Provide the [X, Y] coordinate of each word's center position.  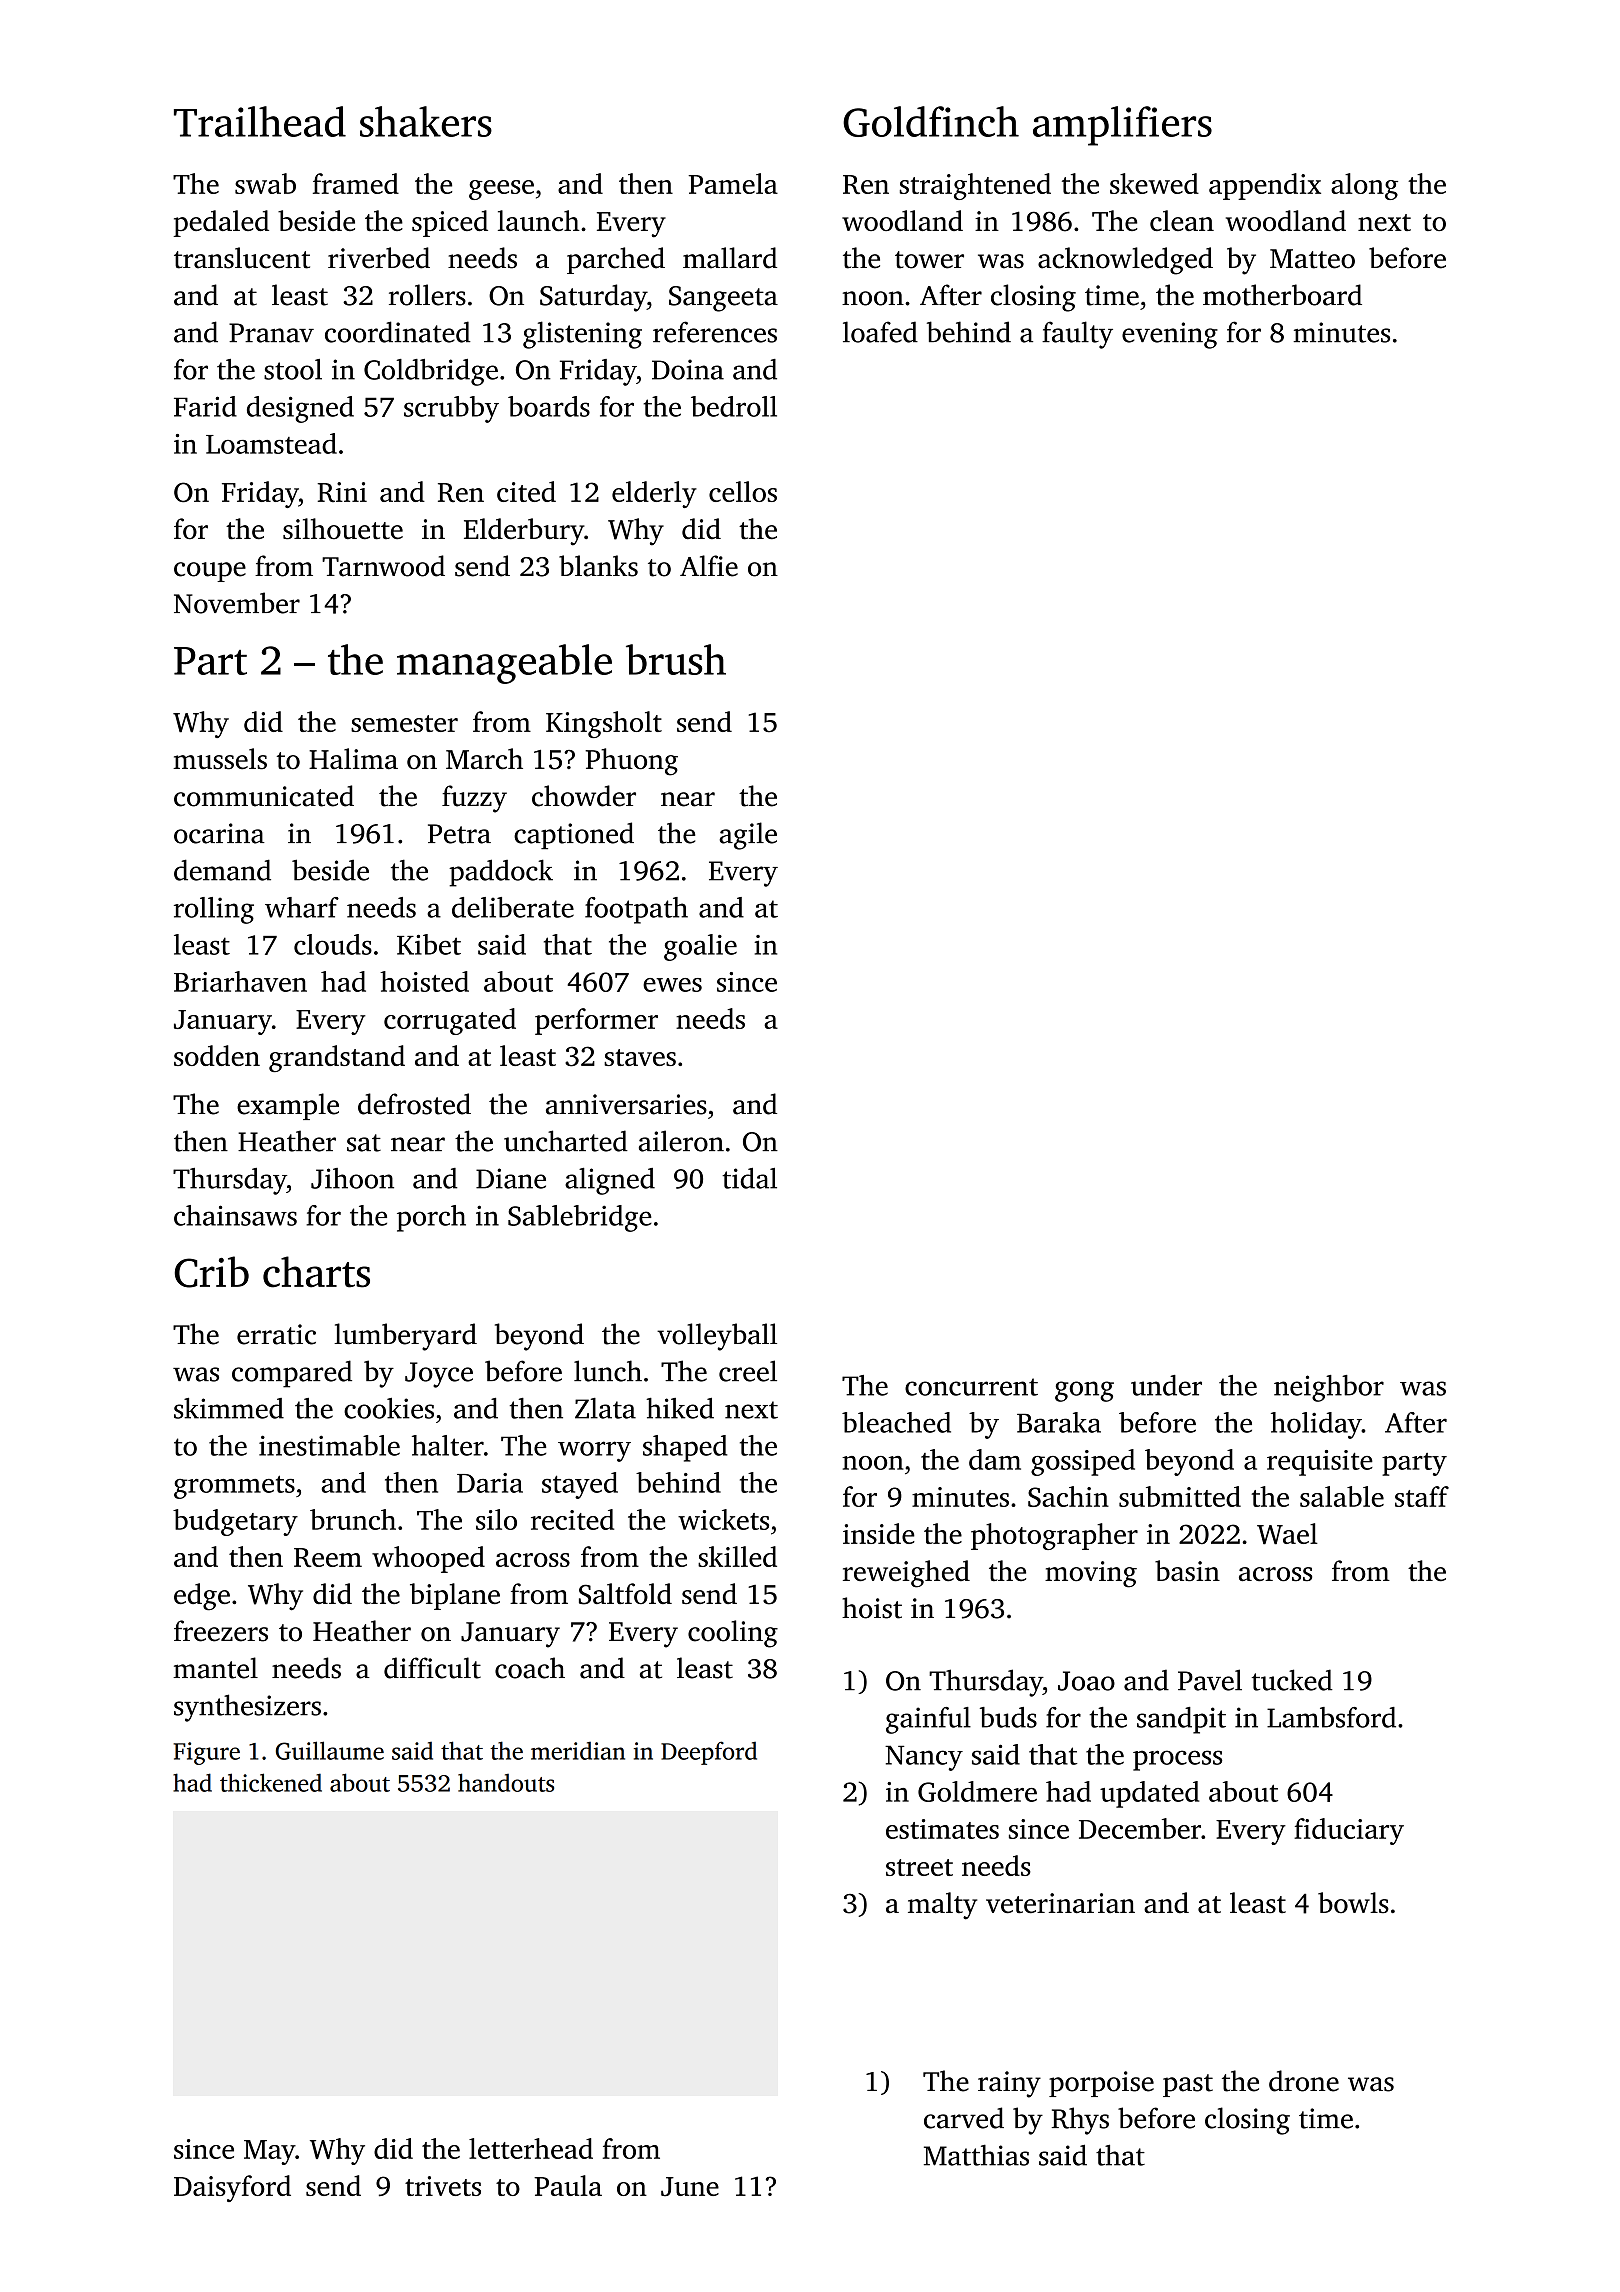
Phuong [631, 762]
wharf [302, 907]
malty [942, 1906]
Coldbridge [431, 372]
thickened [271, 1782]
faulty [1077, 335]
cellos [743, 491]
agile [748, 836]
